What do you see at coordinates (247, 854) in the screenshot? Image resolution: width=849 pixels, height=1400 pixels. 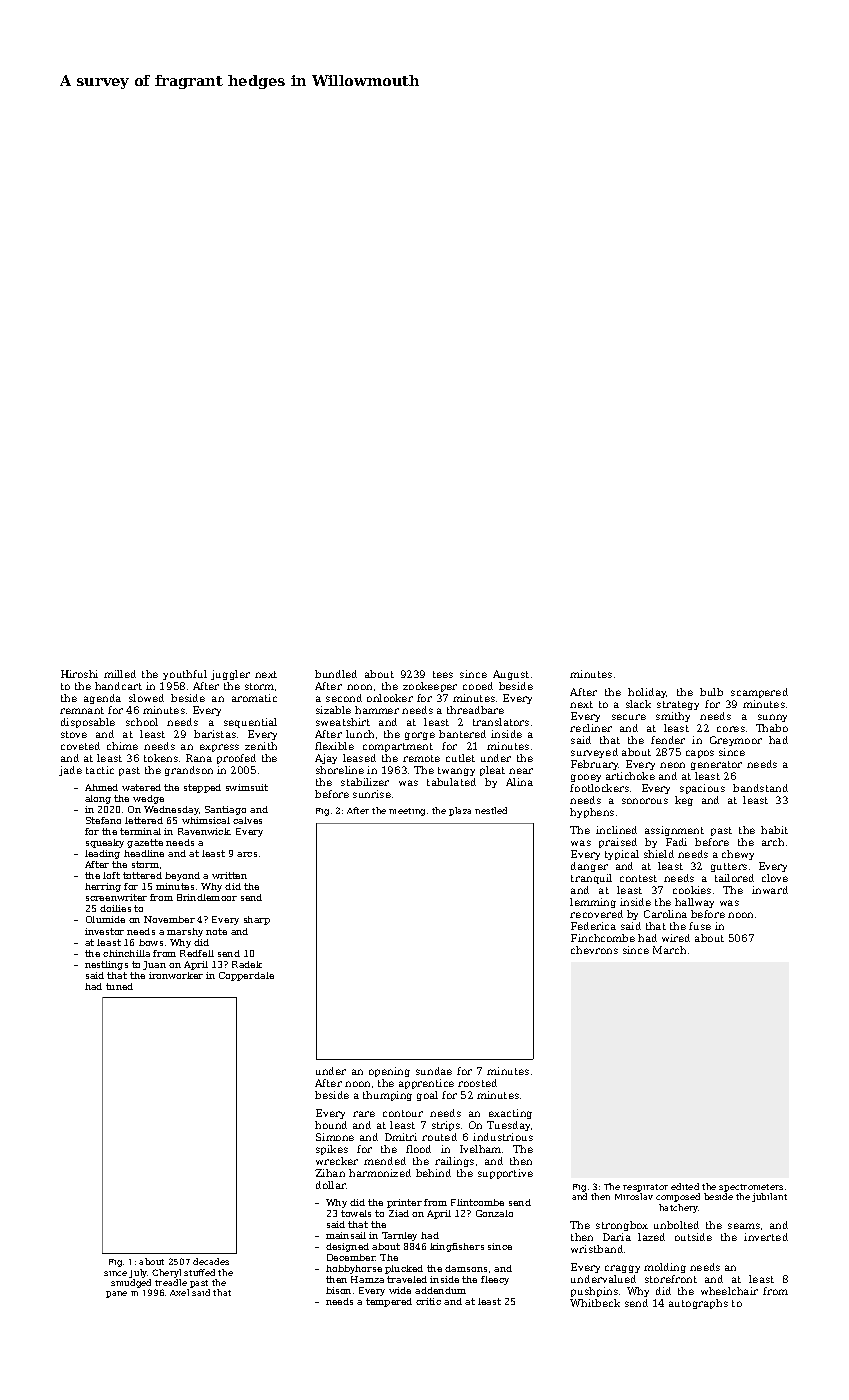 I see `arcs` at bounding box center [247, 854].
